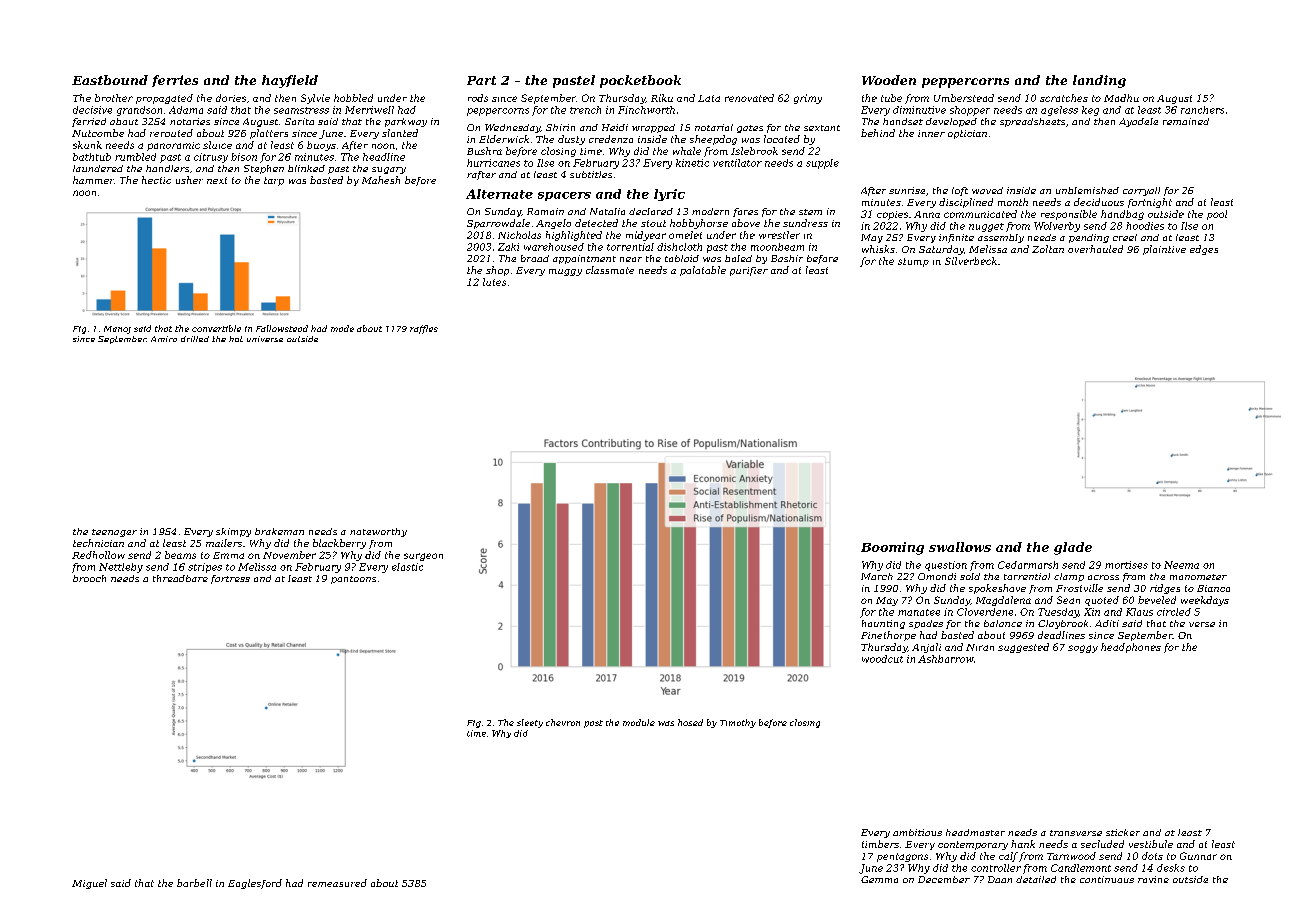 Image resolution: width=1308 pixels, height=924 pixels. What do you see at coordinates (640, 81) in the image?
I see `pocketbook` at bounding box center [640, 81].
